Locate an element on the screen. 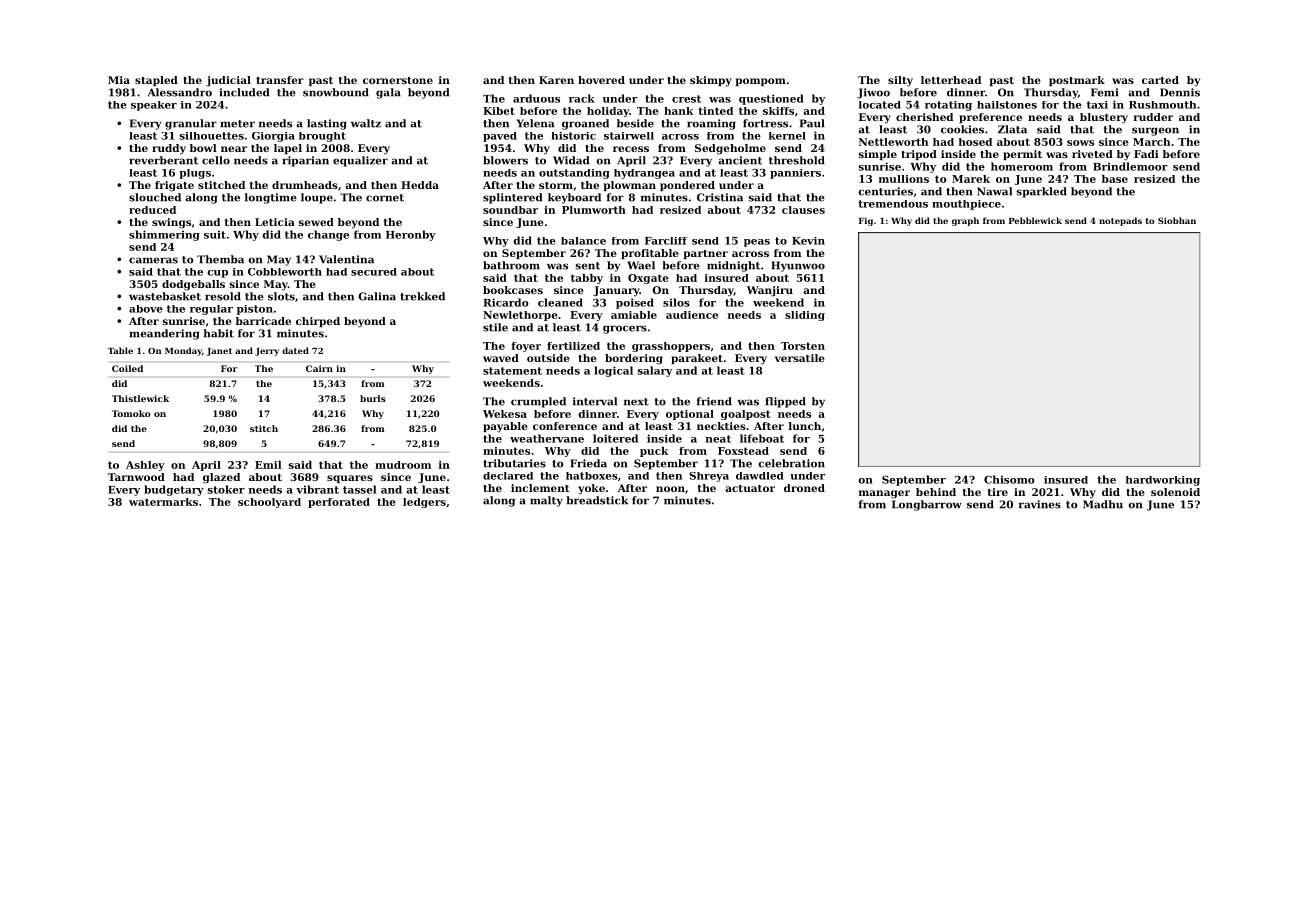  loupe is located at coordinates (317, 198).
